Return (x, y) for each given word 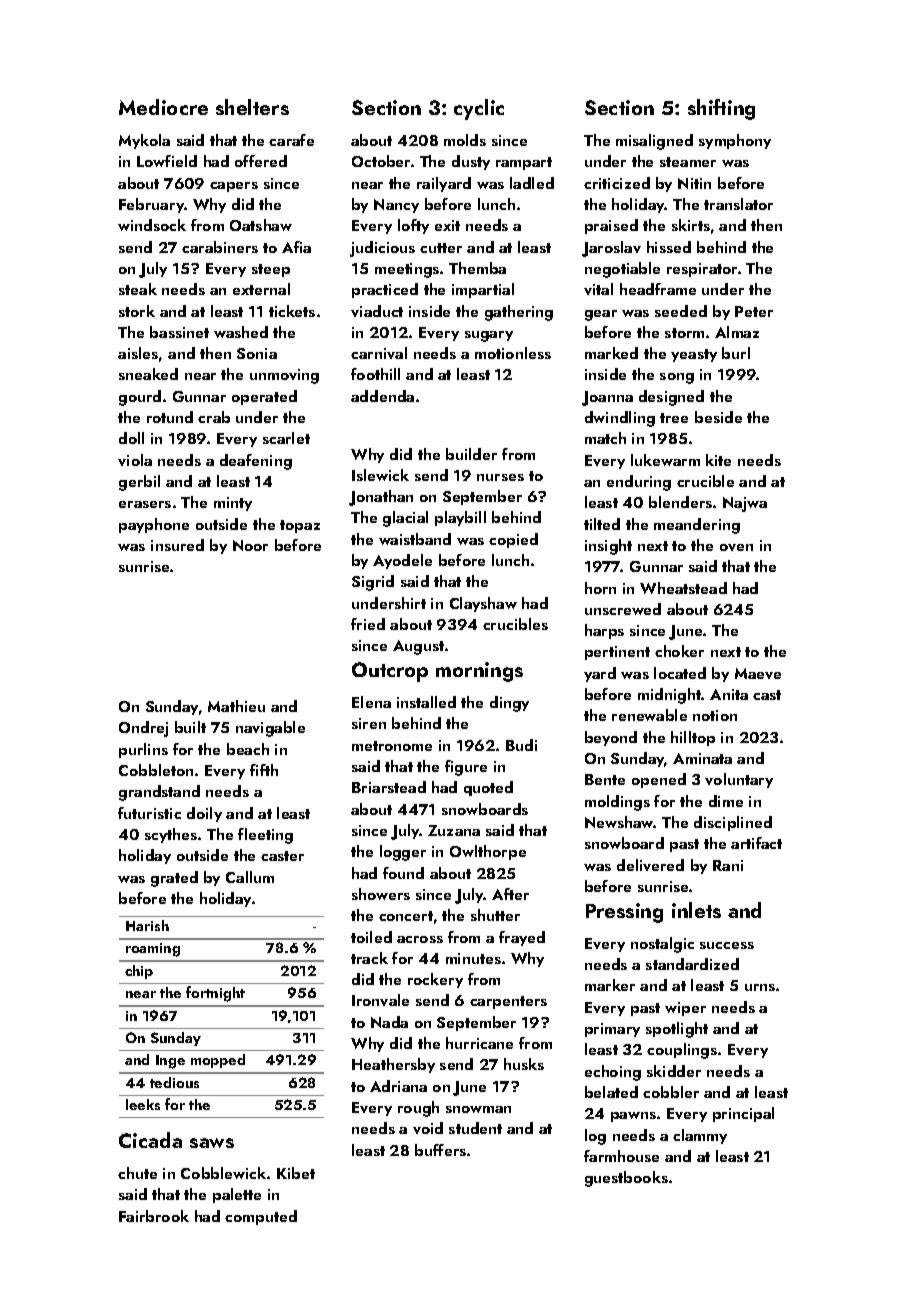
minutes (473, 958)
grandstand (159, 793)
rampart (524, 163)
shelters (252, 107)
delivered (650, 865)
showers (381, 894)
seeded (681, 311)
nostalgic (662, 945)
